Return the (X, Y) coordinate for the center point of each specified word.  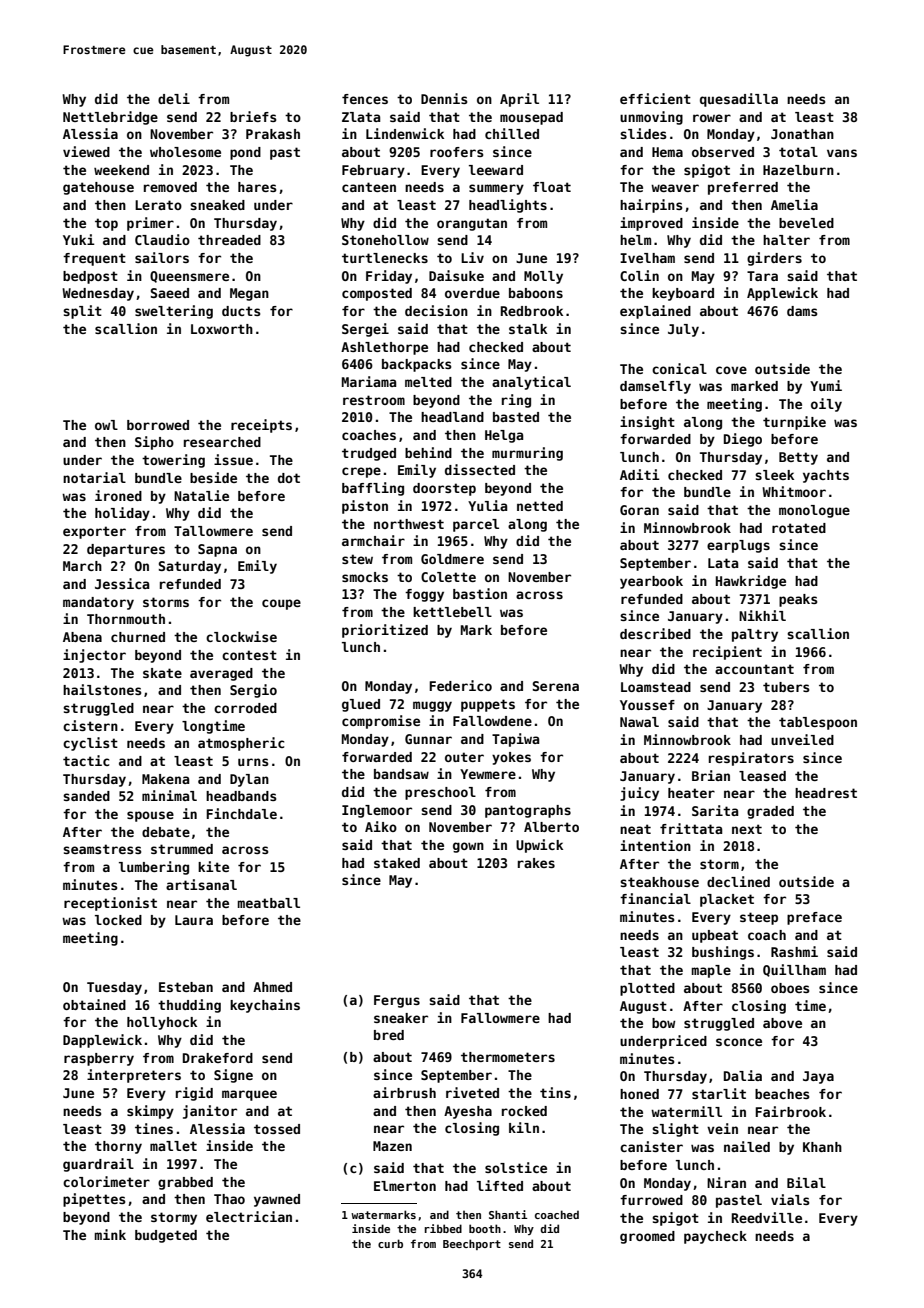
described (655, 633)
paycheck (715, 1237)
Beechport (472, 1244)
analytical (531, 383)
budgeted (166, 1236)
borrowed (158, 425)
